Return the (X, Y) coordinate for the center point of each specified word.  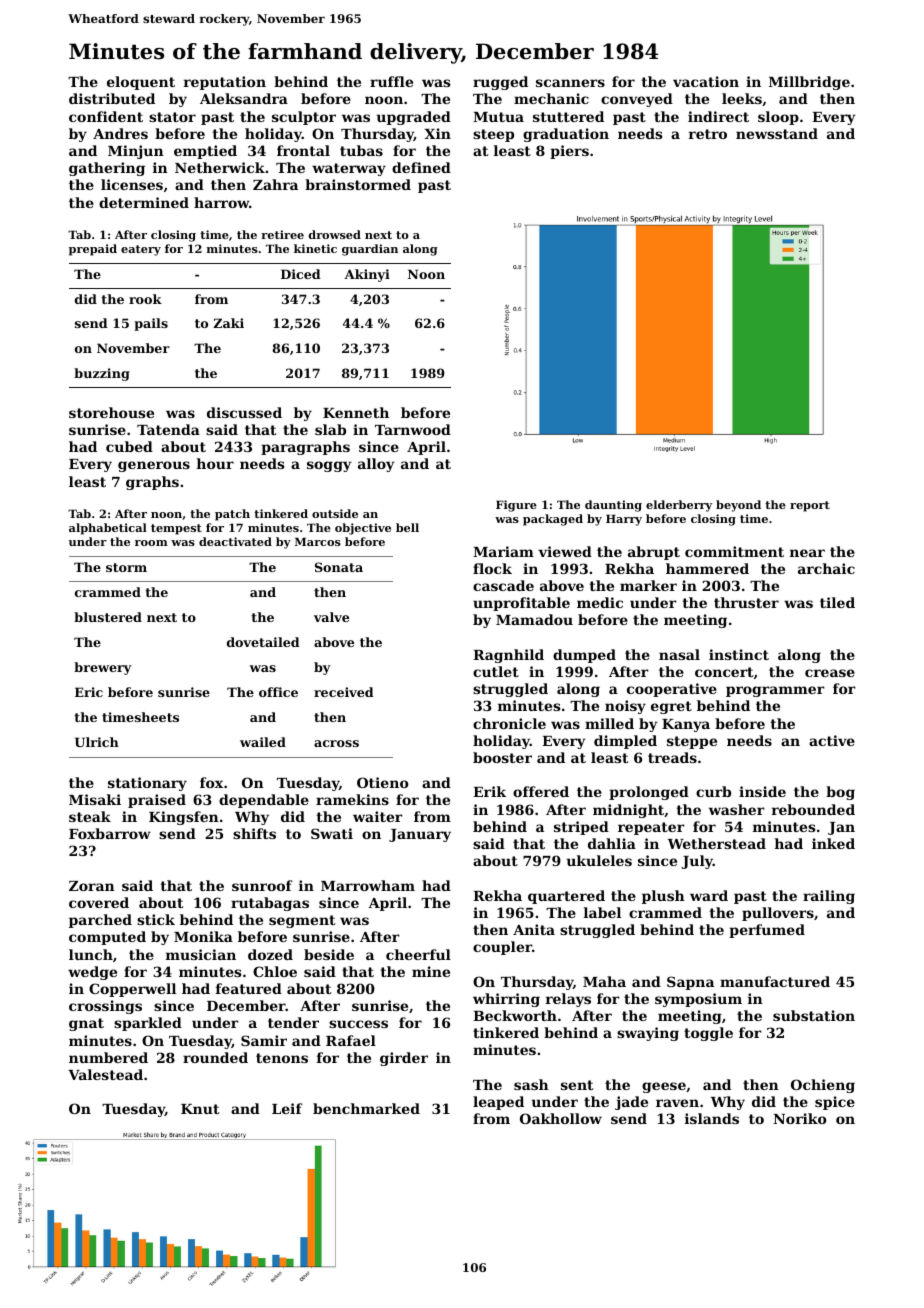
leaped (498, 1103)
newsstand (777, 133)
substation (814, 1015)
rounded (215, 1057)
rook (145, 299)
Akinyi (367, 275)
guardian (370, 250)
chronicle (509, 723)
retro (708, 134)
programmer (775, 691)
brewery (103, 668)
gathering (107, 169)
